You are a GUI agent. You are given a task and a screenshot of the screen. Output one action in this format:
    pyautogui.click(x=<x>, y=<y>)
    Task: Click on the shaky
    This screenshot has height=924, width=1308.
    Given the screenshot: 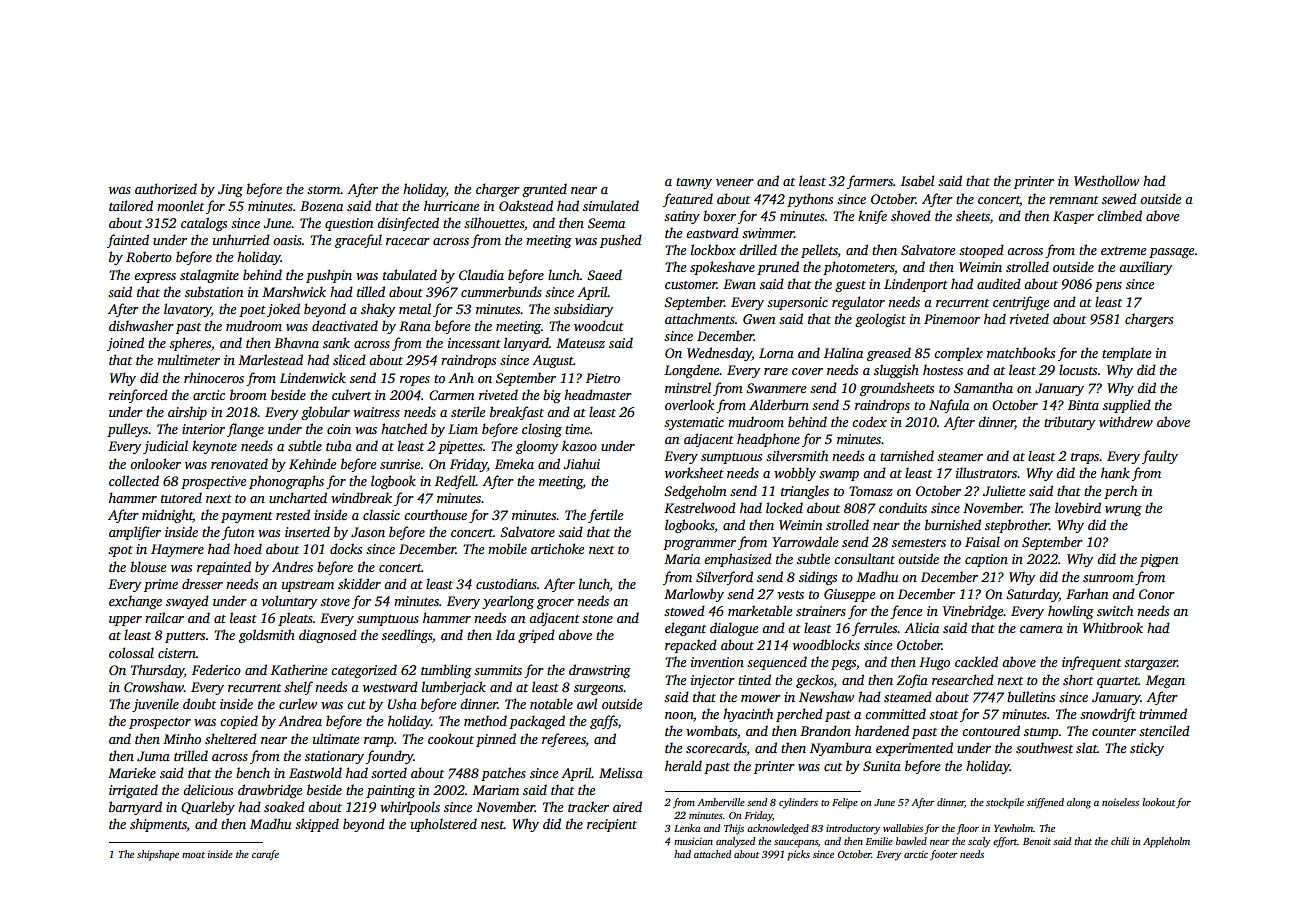 What is the action you would take?
    pyautogui.click(x=378, y=310)
